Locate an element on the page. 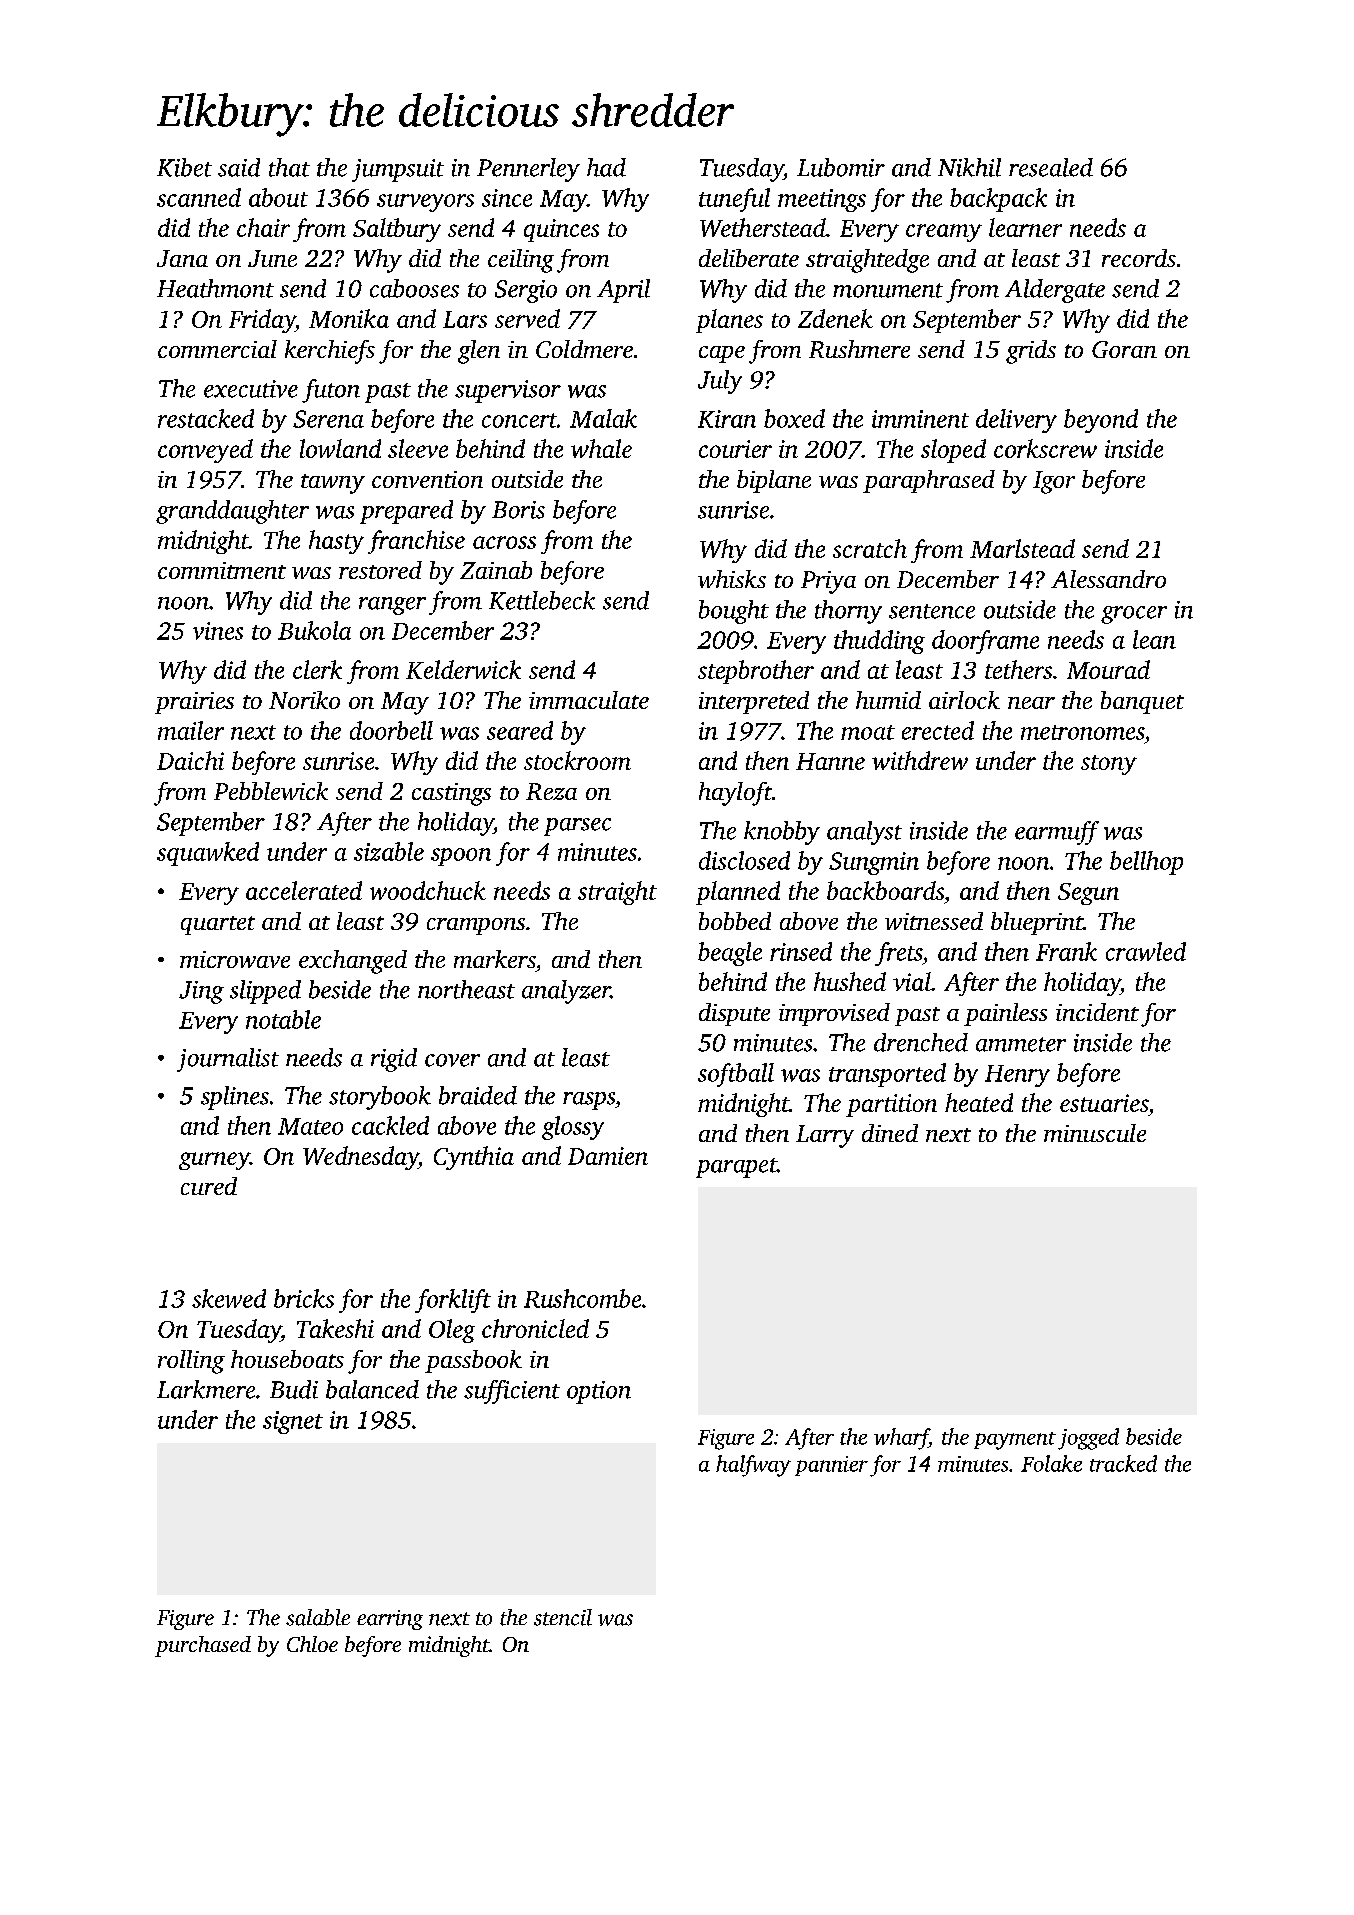 This document has height=1915, width=1354. witnessed is located at coordinates (934, 921).
